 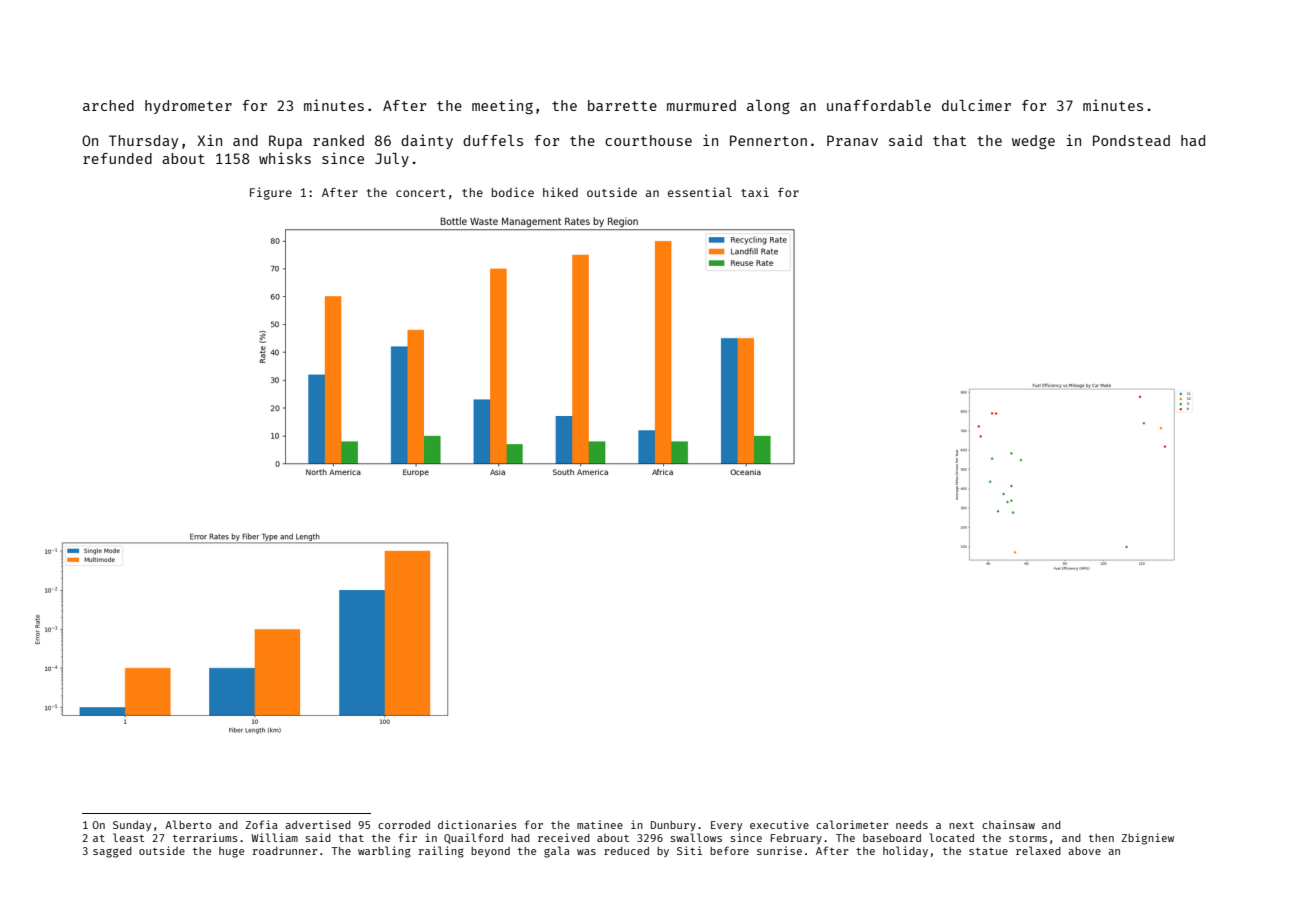 I want to click on meeting, so click(x=502, y=106).
